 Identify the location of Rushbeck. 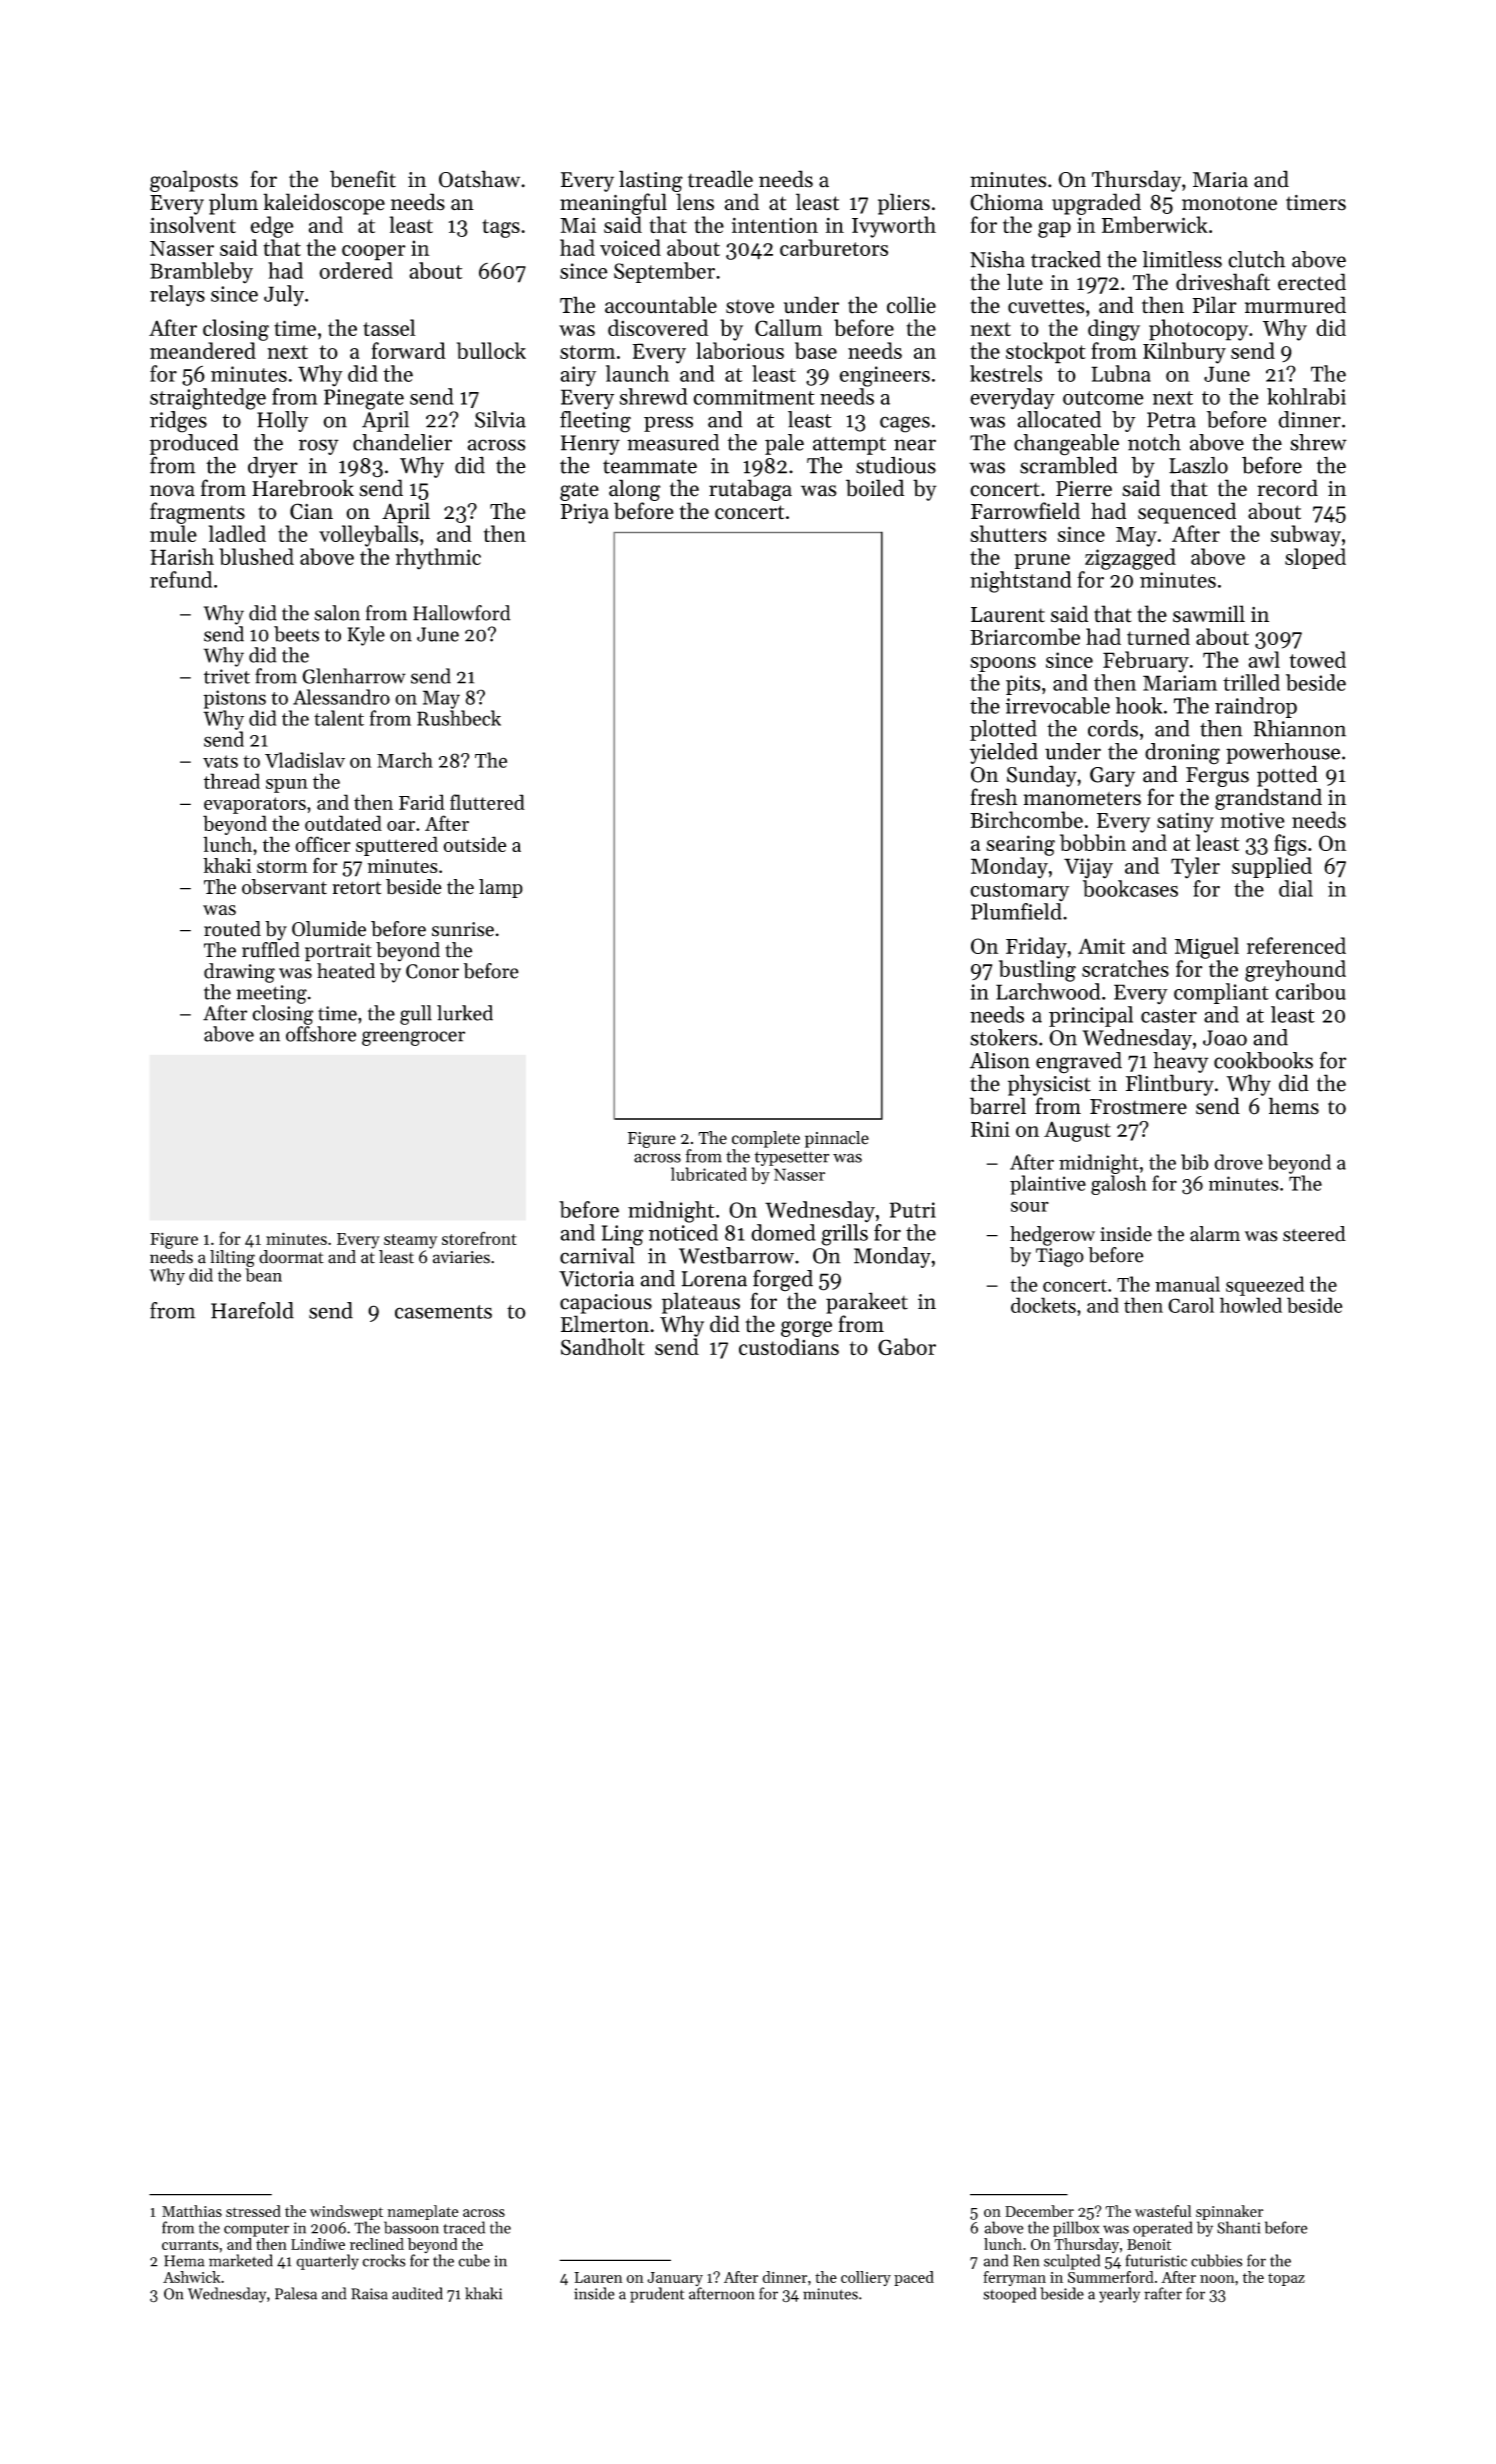
(459, 718).
